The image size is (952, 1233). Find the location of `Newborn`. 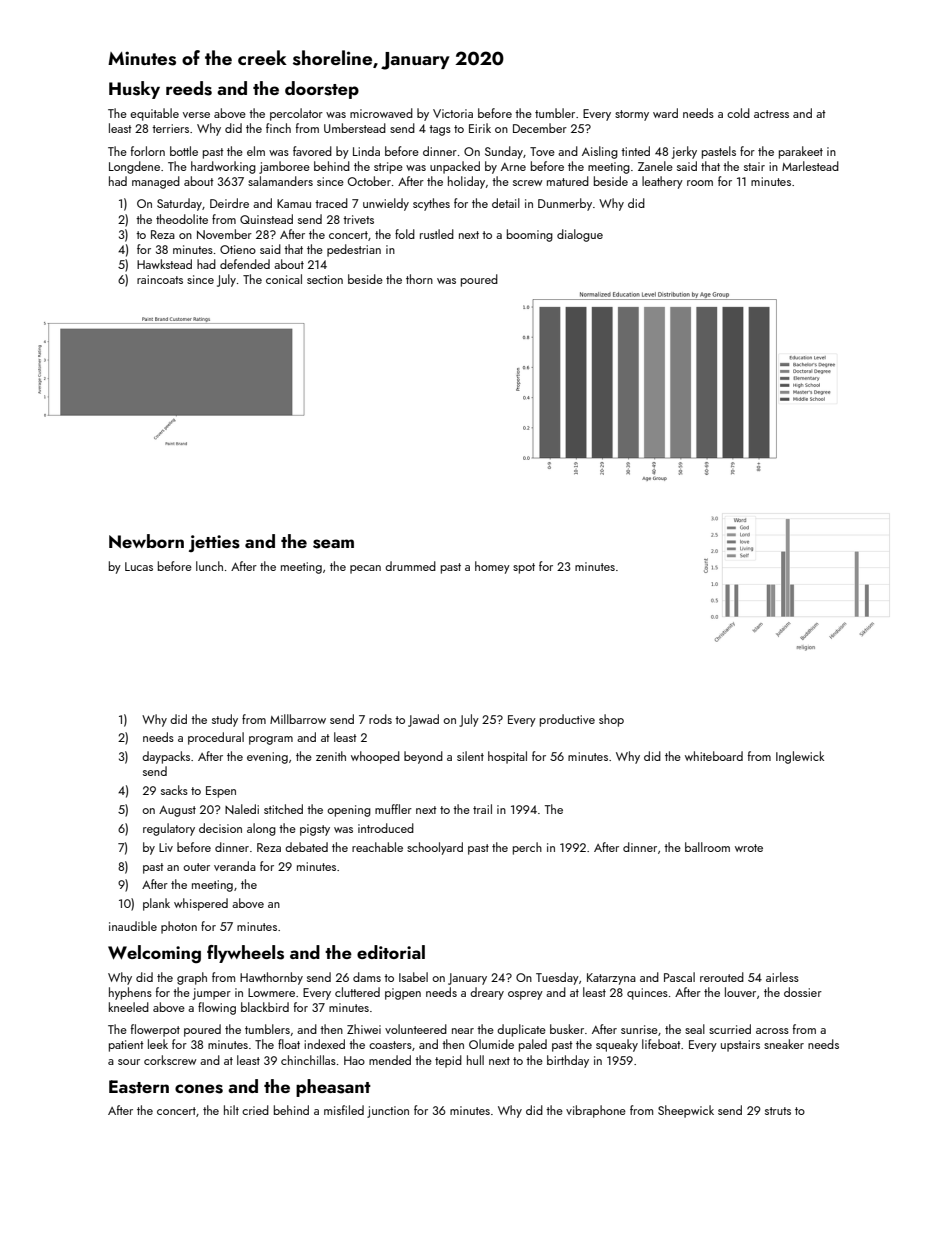

Newborn is located at coordinates (146, 541).
